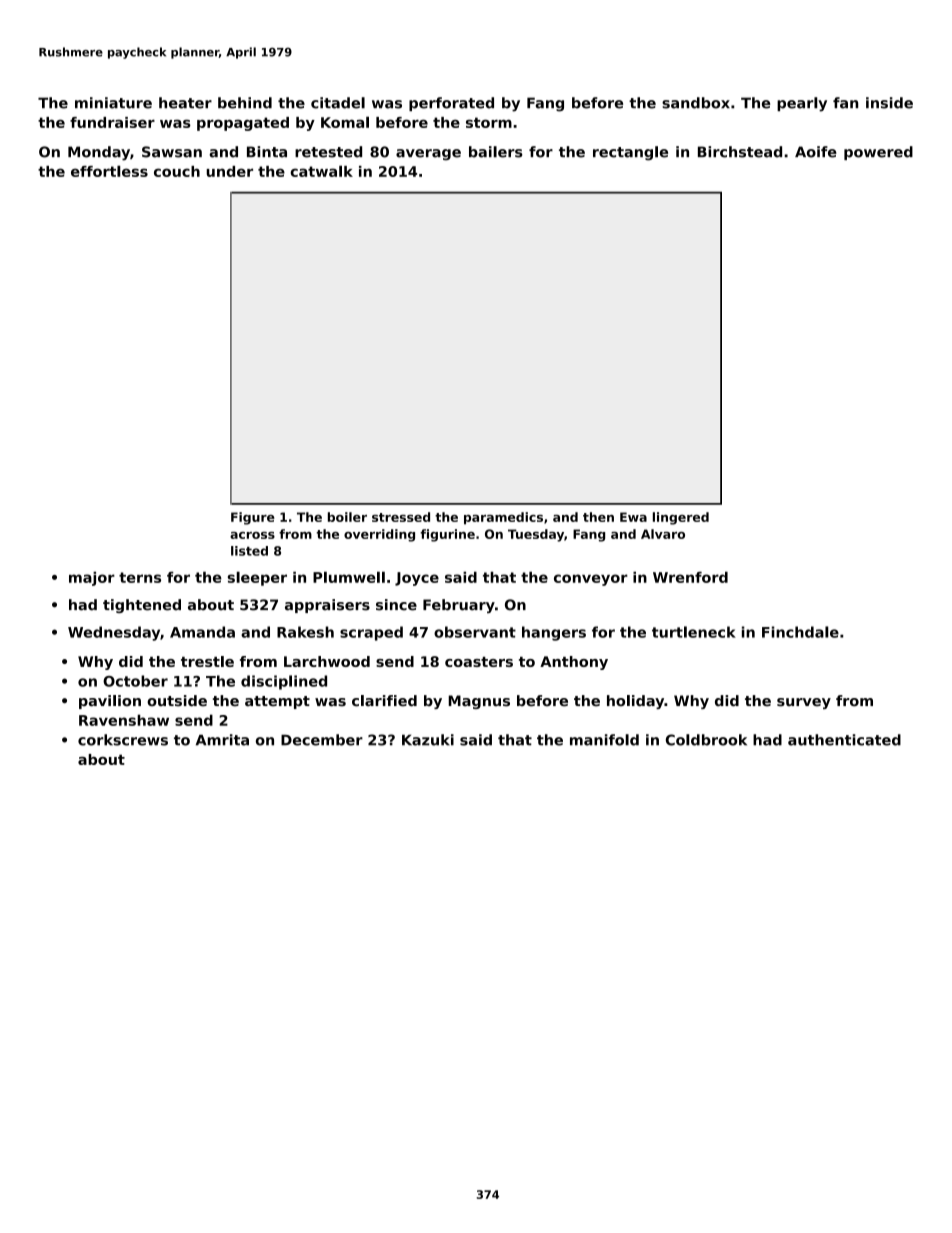  What do you see at coordinates (447, 535) in the page?
I see `figurine` at bounding box center [447, 535].
